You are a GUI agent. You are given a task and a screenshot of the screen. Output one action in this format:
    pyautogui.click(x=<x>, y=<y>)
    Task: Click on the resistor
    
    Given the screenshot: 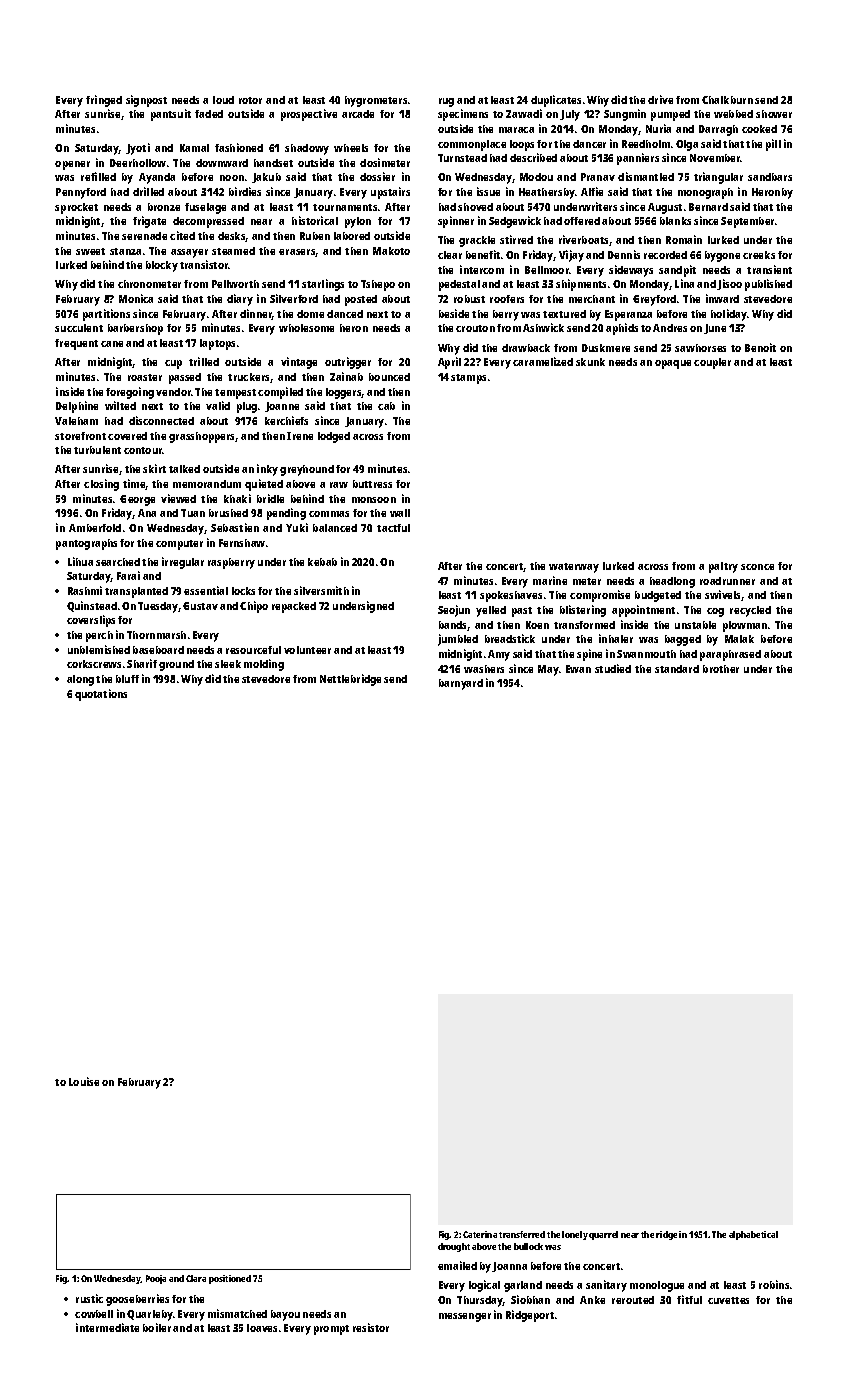 What is the action you would take?
    pyautogui.click(x=371, y=1327)
